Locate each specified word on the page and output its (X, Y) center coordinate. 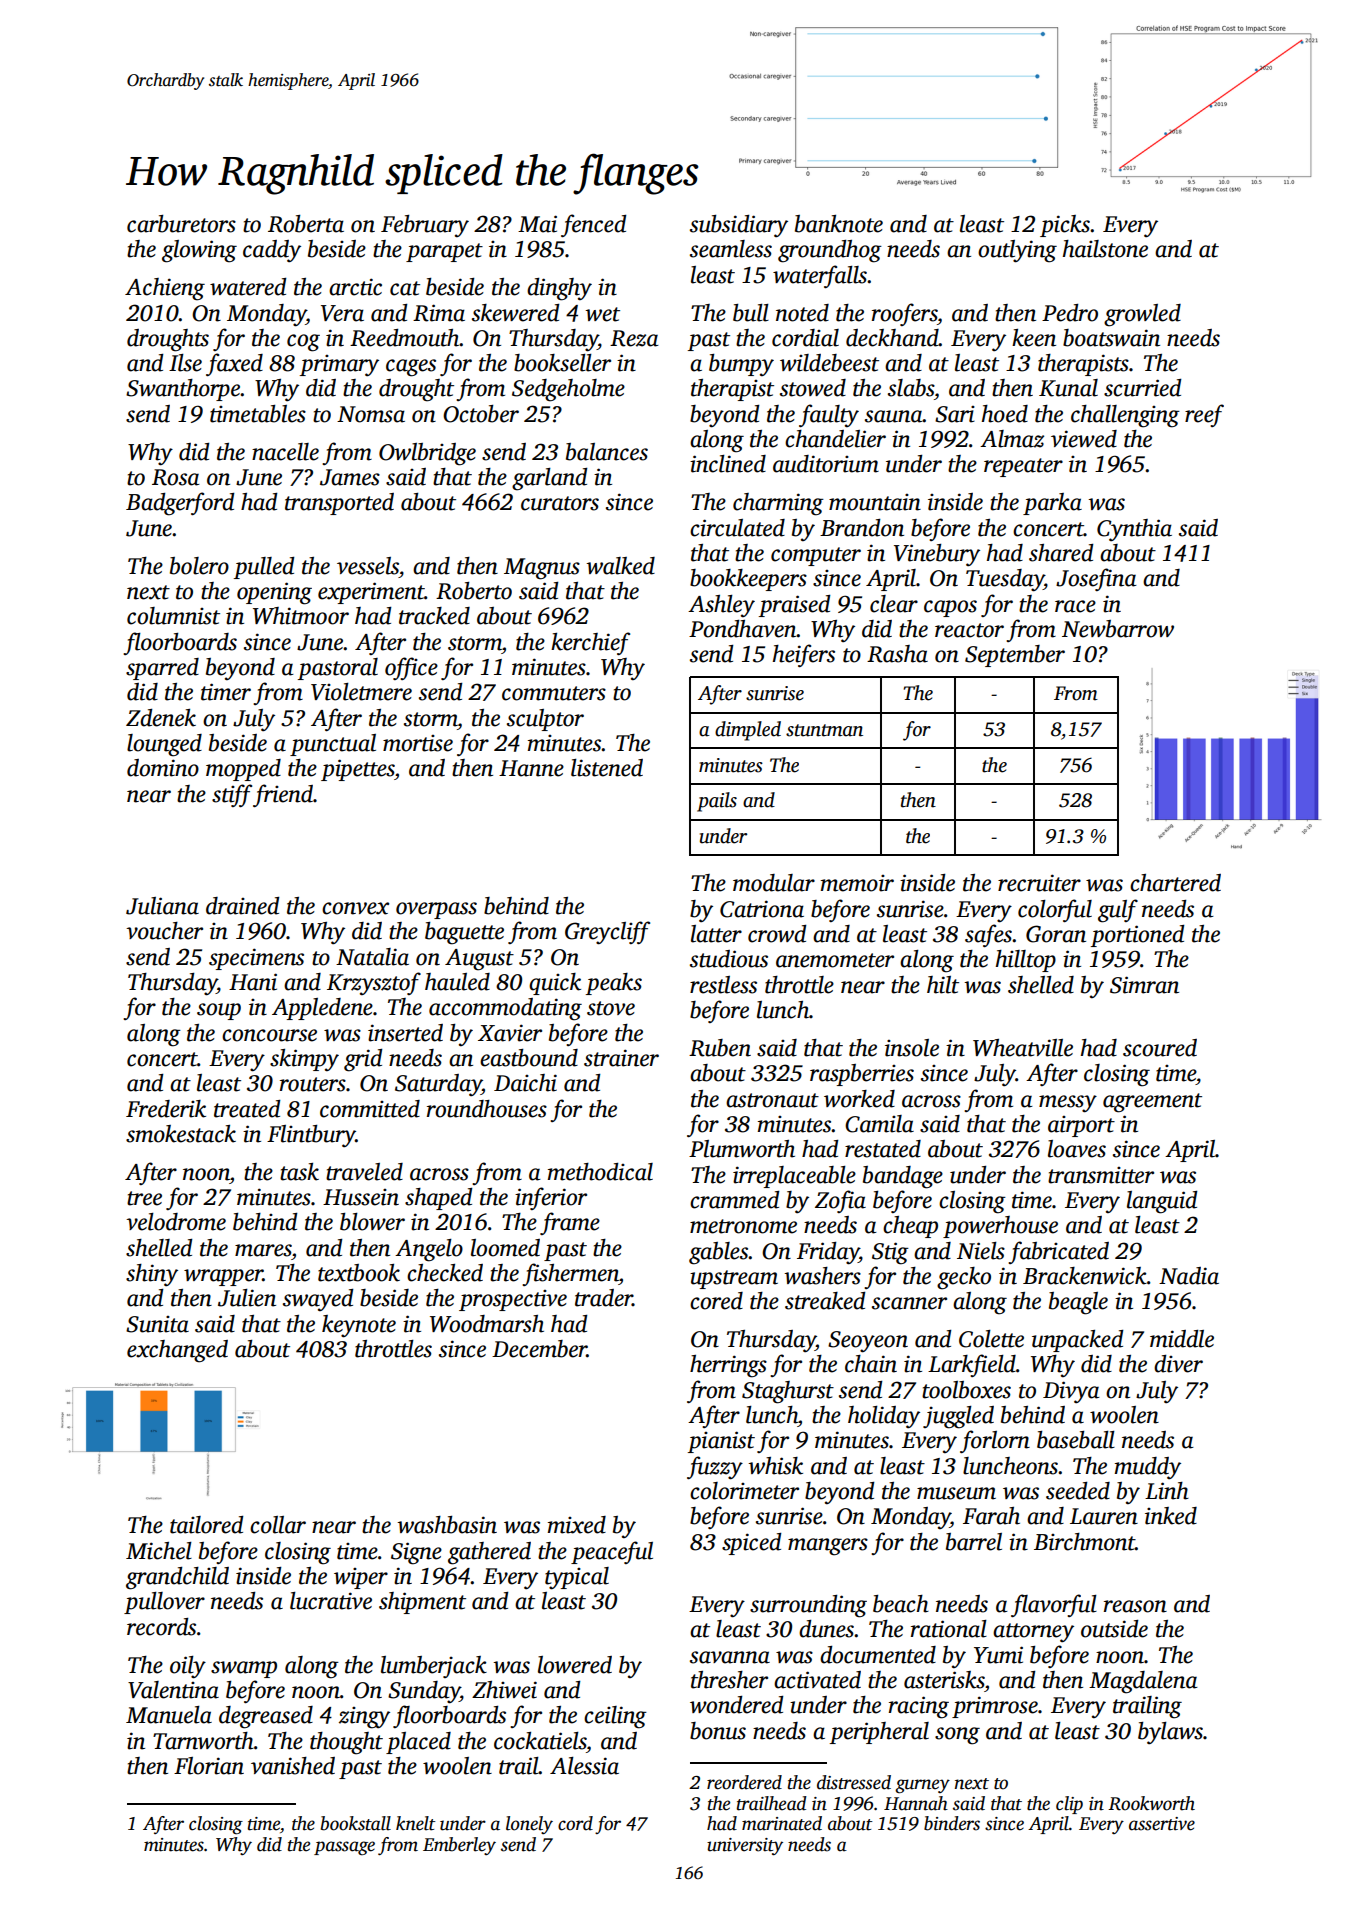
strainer (621, 1058)
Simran (1144, 985)
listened (607, 768)
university (745, 1847)
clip (1069, 1805)
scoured (1160, 1048)
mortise (418, 743)
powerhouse (1000, 1227)
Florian (209, 1766)
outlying (1017, 251)
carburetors (181, 224)
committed (370, 1109)
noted (802, 313)
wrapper (223, 1277)
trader (604, 1298)
